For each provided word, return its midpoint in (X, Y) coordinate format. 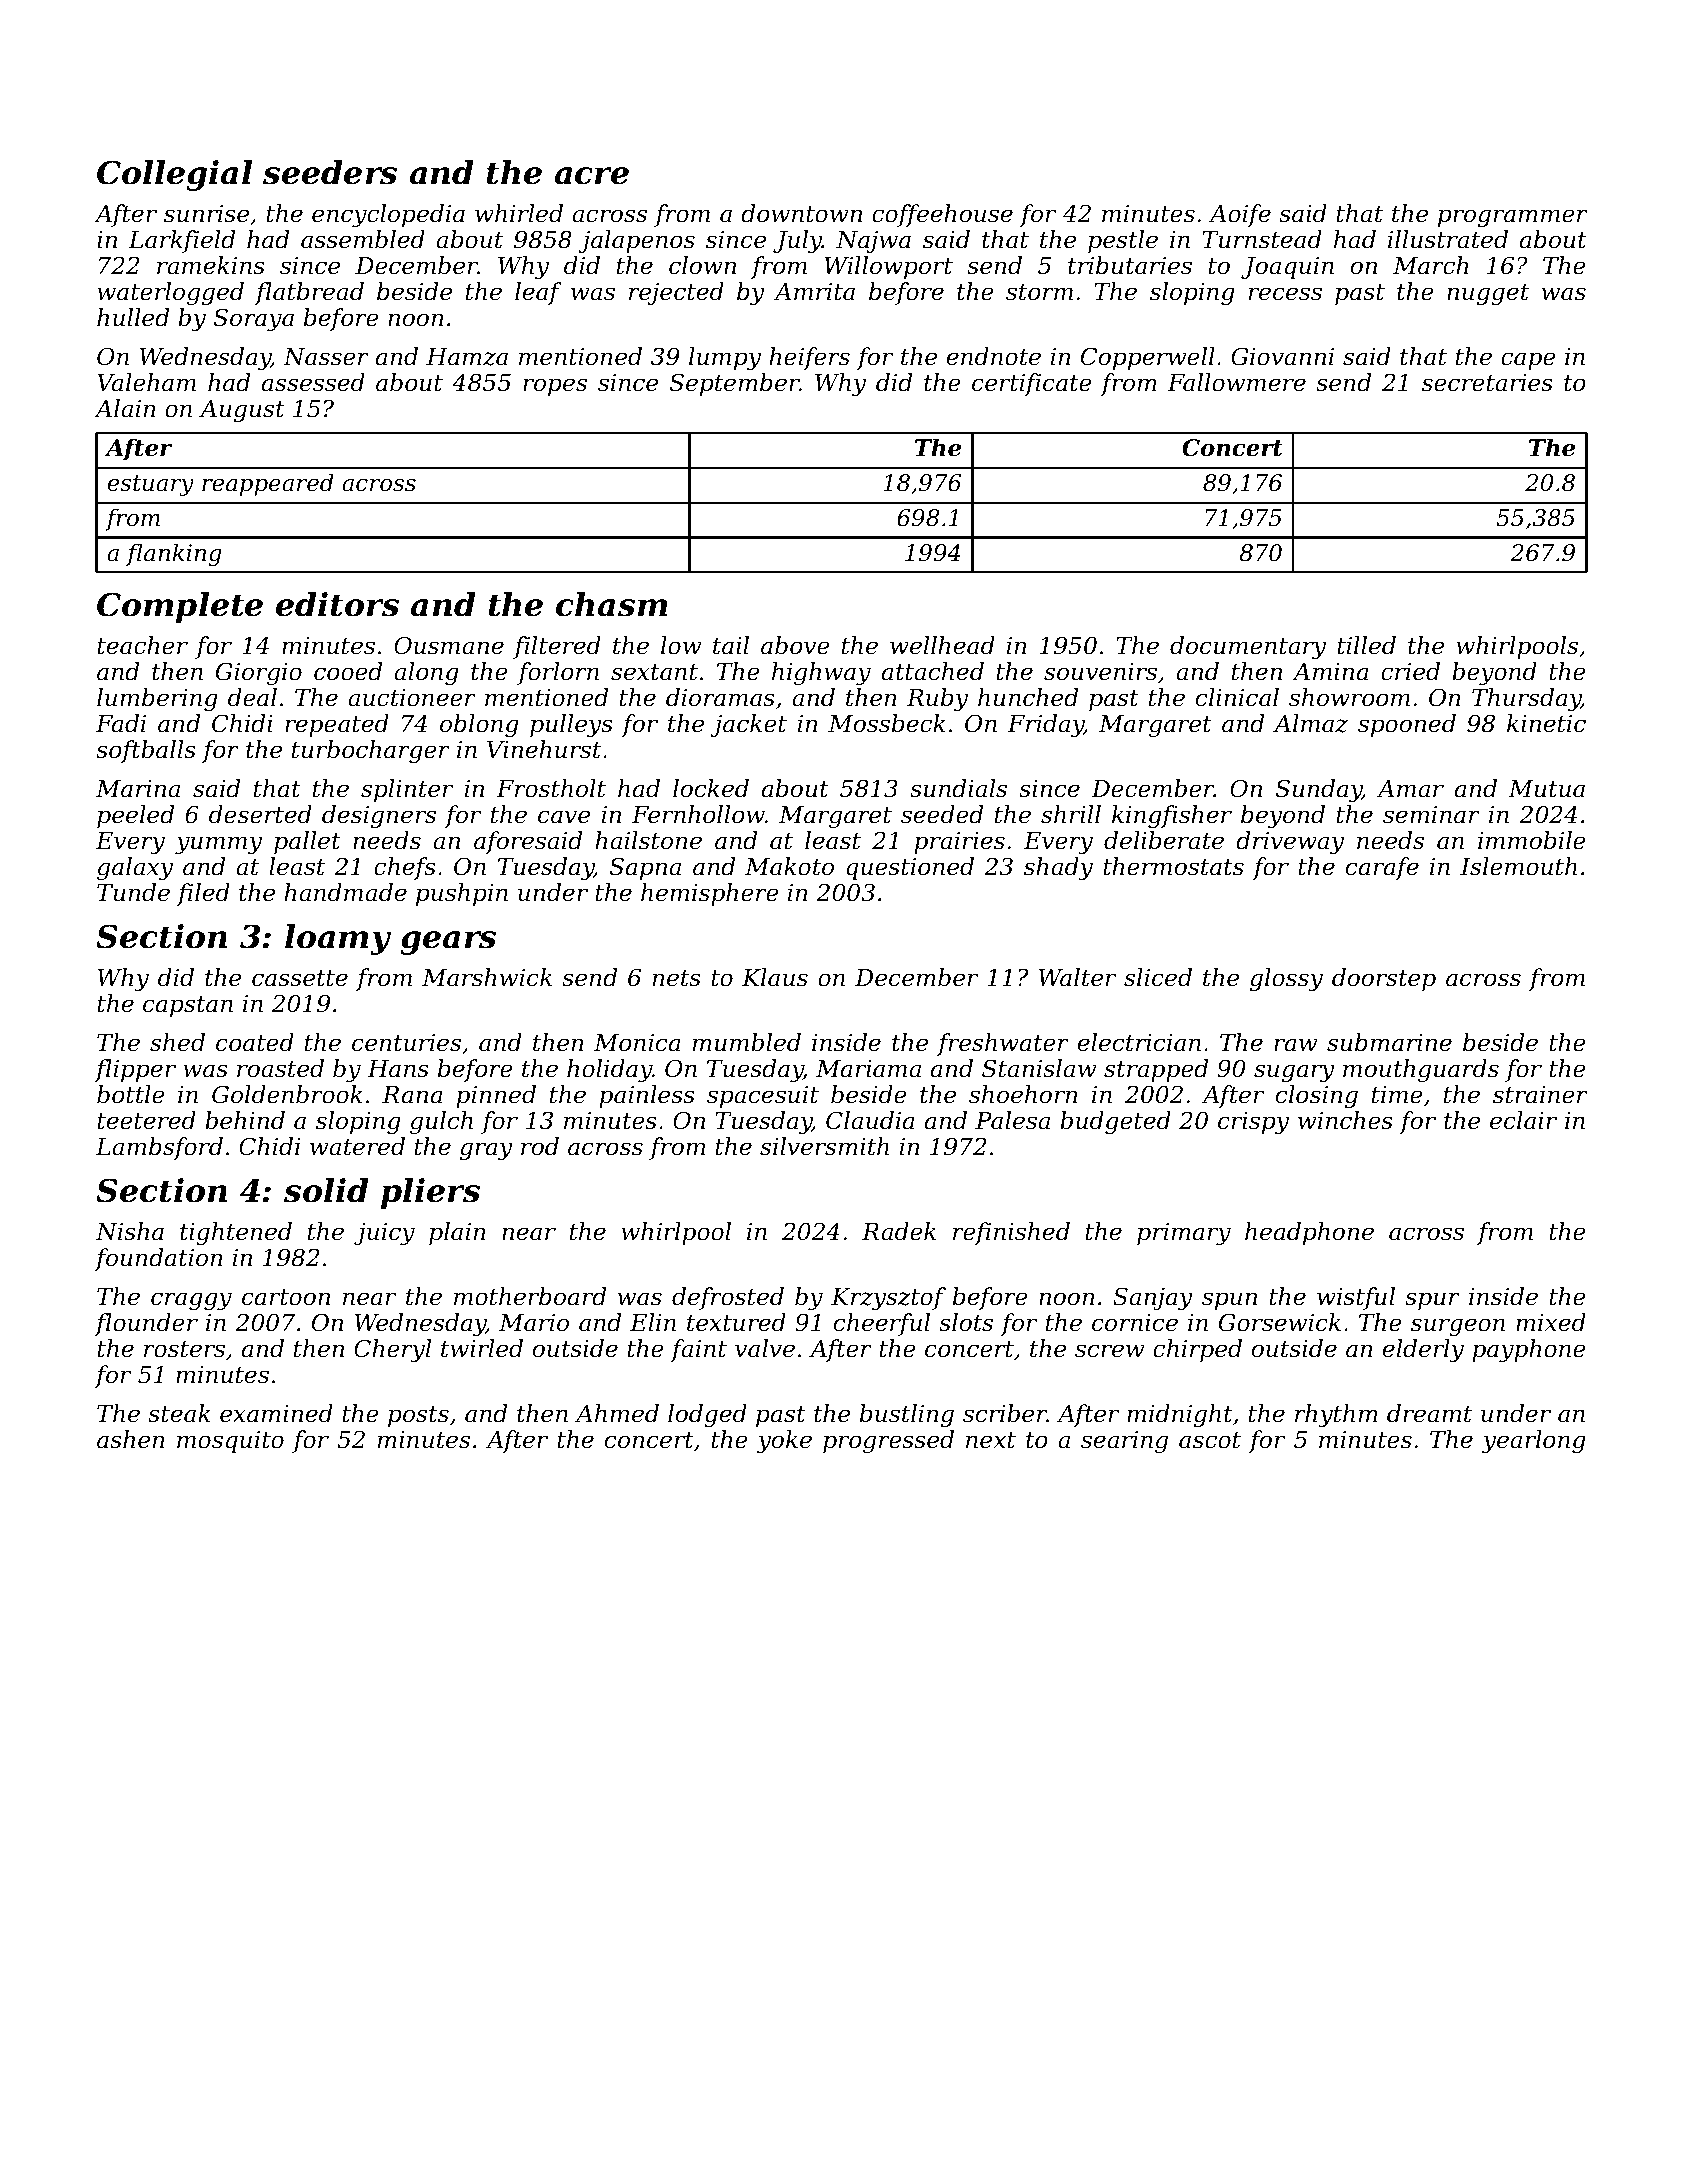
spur (1432, 1301)
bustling (907, 1415)
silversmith (824, 1146)
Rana (412, 1095)
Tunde (133, 892)
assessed (313, 382)
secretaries (1487, 383)
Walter (1077, 977)
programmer (1513, 218)
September (735, 384)
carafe (1382, 868)
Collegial (174, 175)
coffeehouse (942, 215)
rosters (184, 1349)
